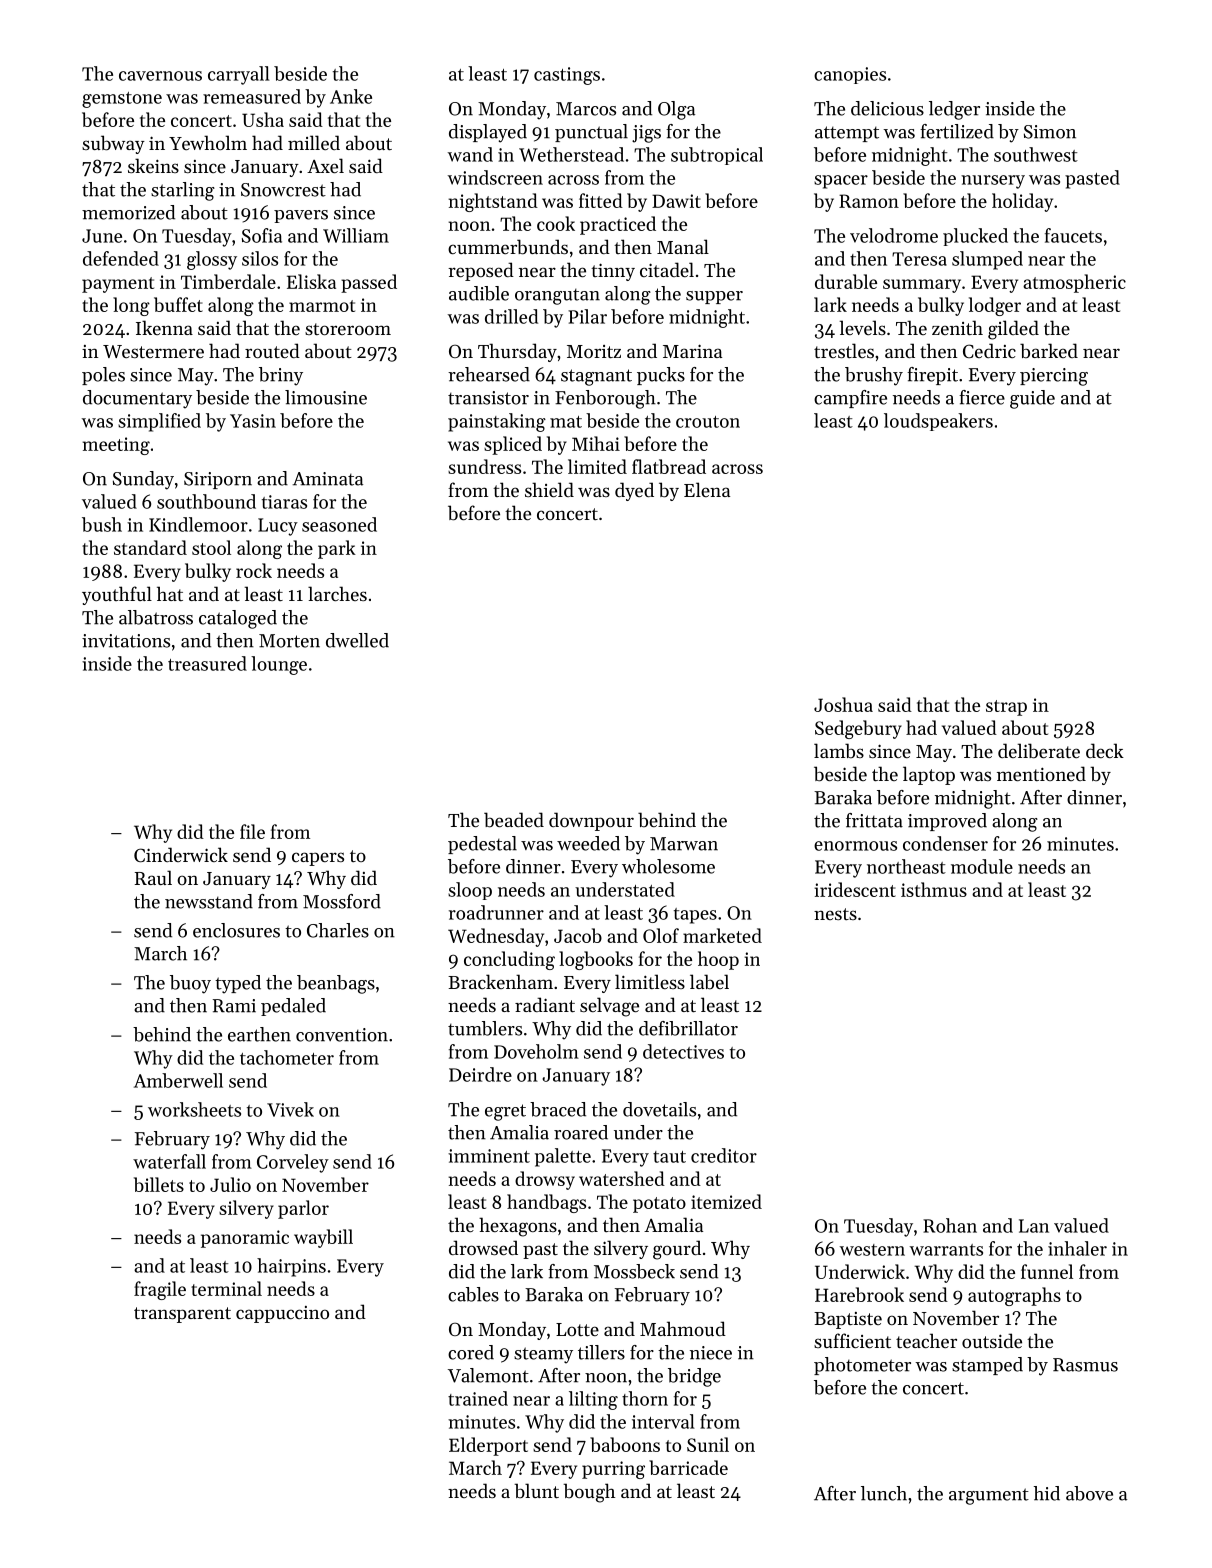 The width and height of the image is (1212, 1568). What do you see at coordinates (536, 1490) in the image?
I see `blunt` at bounding box center [536, 1490].
